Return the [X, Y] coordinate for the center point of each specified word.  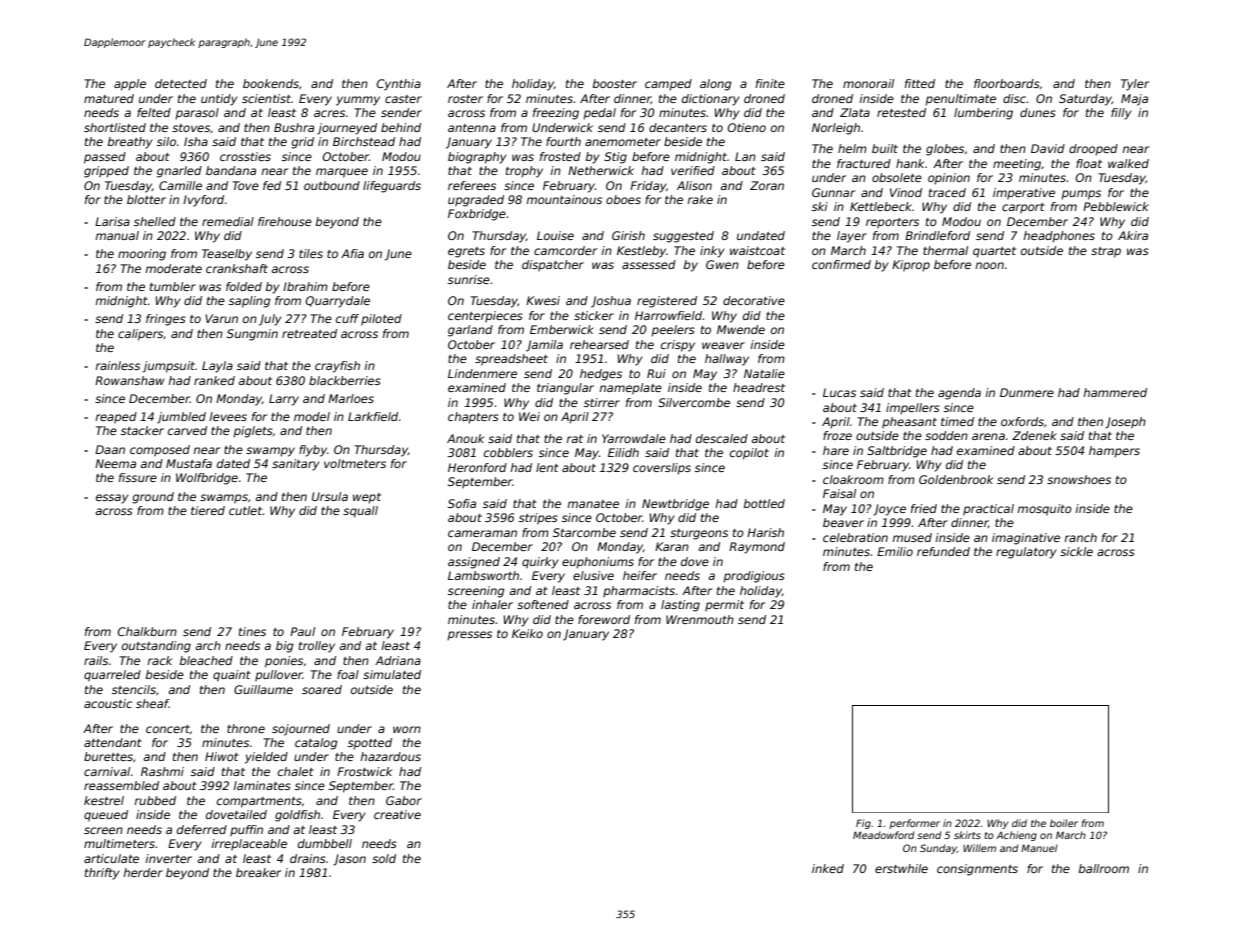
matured [109, 98]
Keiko [527, 633]
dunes [1038, 112]
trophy [524, 172]
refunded [943, 551]
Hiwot [222, 756]
